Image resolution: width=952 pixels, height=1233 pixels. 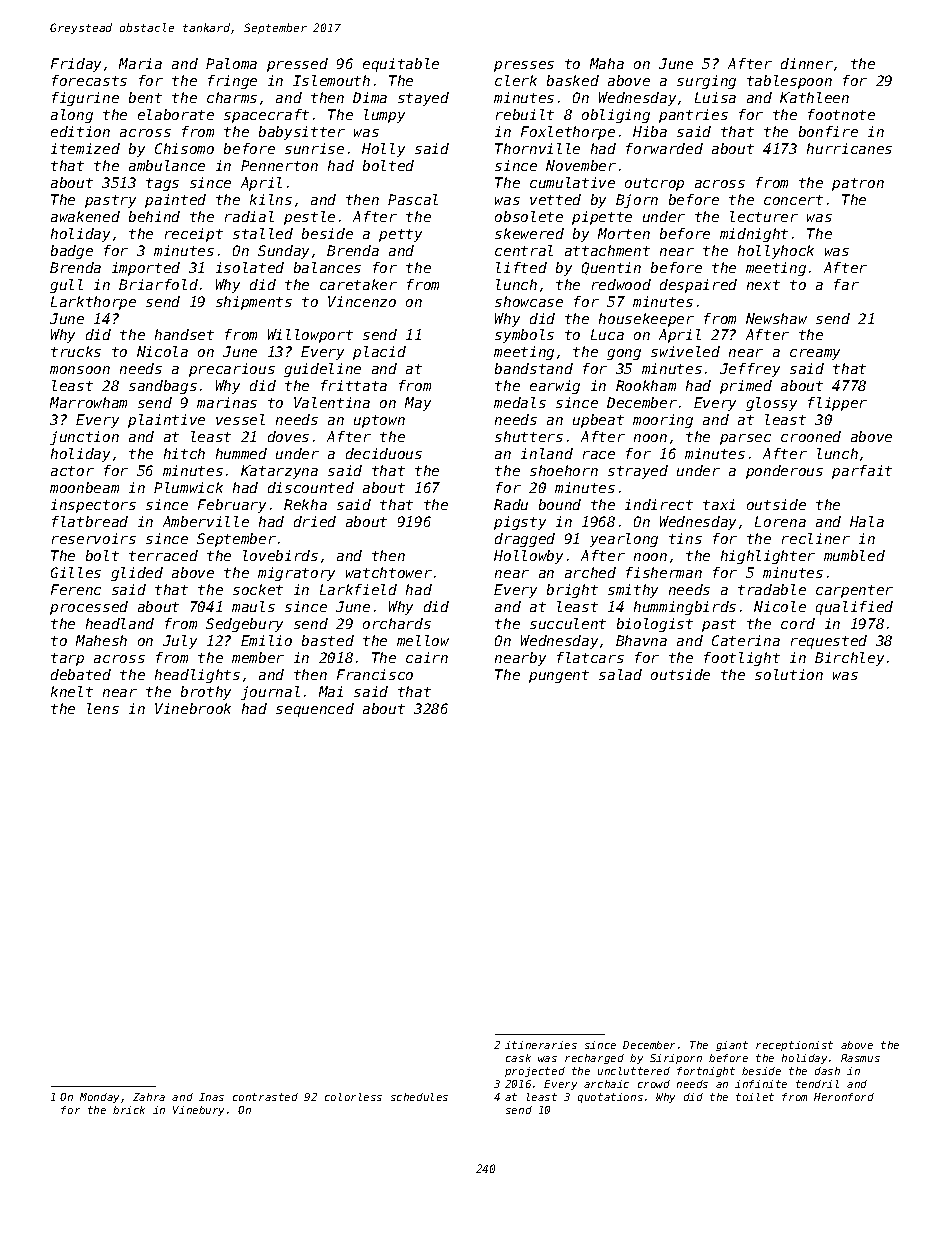 I want to click on Larkthorpe, so click(x=93, y=303).
